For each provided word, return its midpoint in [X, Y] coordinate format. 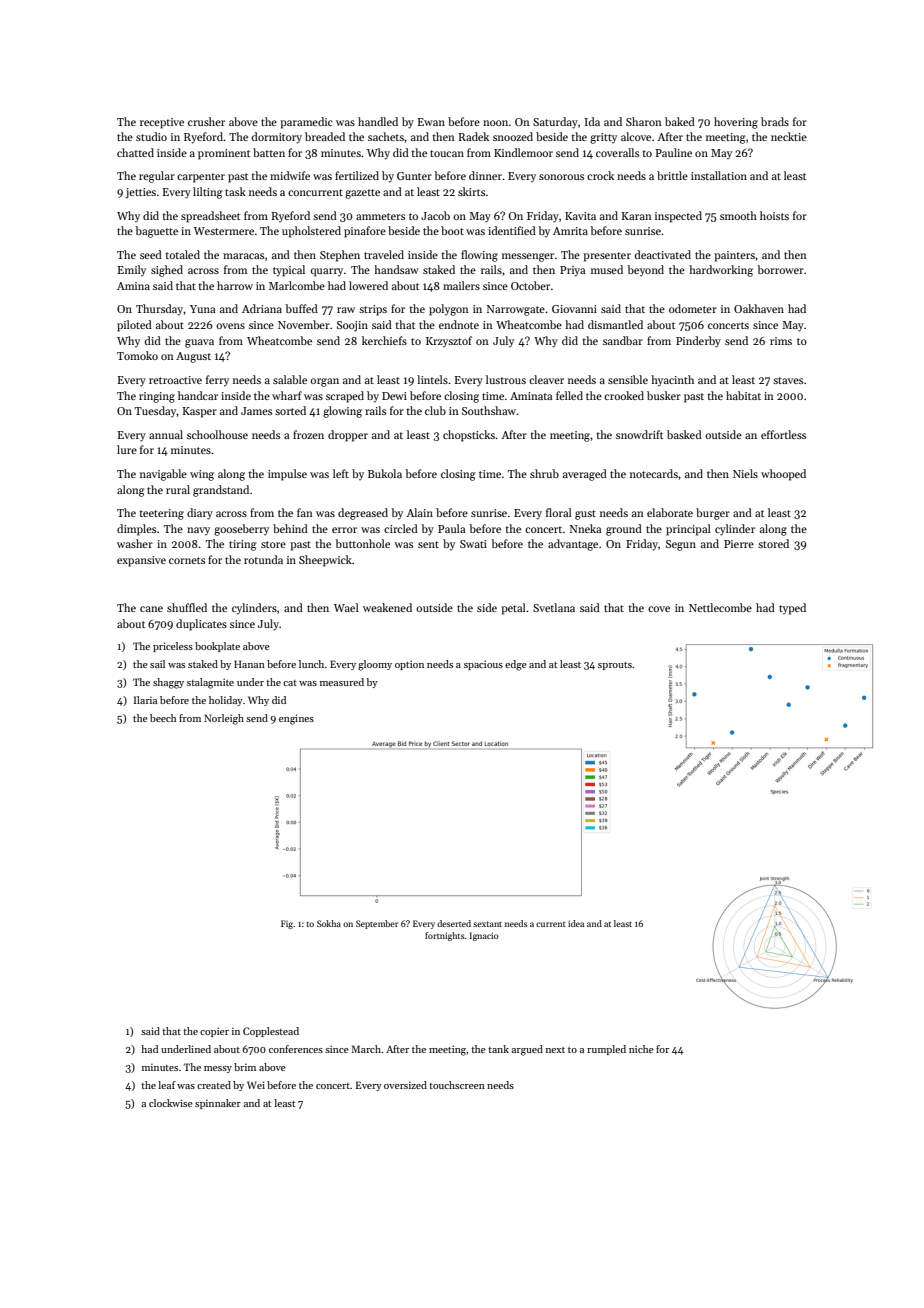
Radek [473, 136]
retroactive [175, 380]
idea [576, 923]
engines [296, 719]
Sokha [329, 923]
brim [245, 1067]
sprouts [615, 666]
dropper [348, 436]
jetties [140, 193]
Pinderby [698, 342]
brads [775, 121]
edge [516, 665]
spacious [483, 665]
